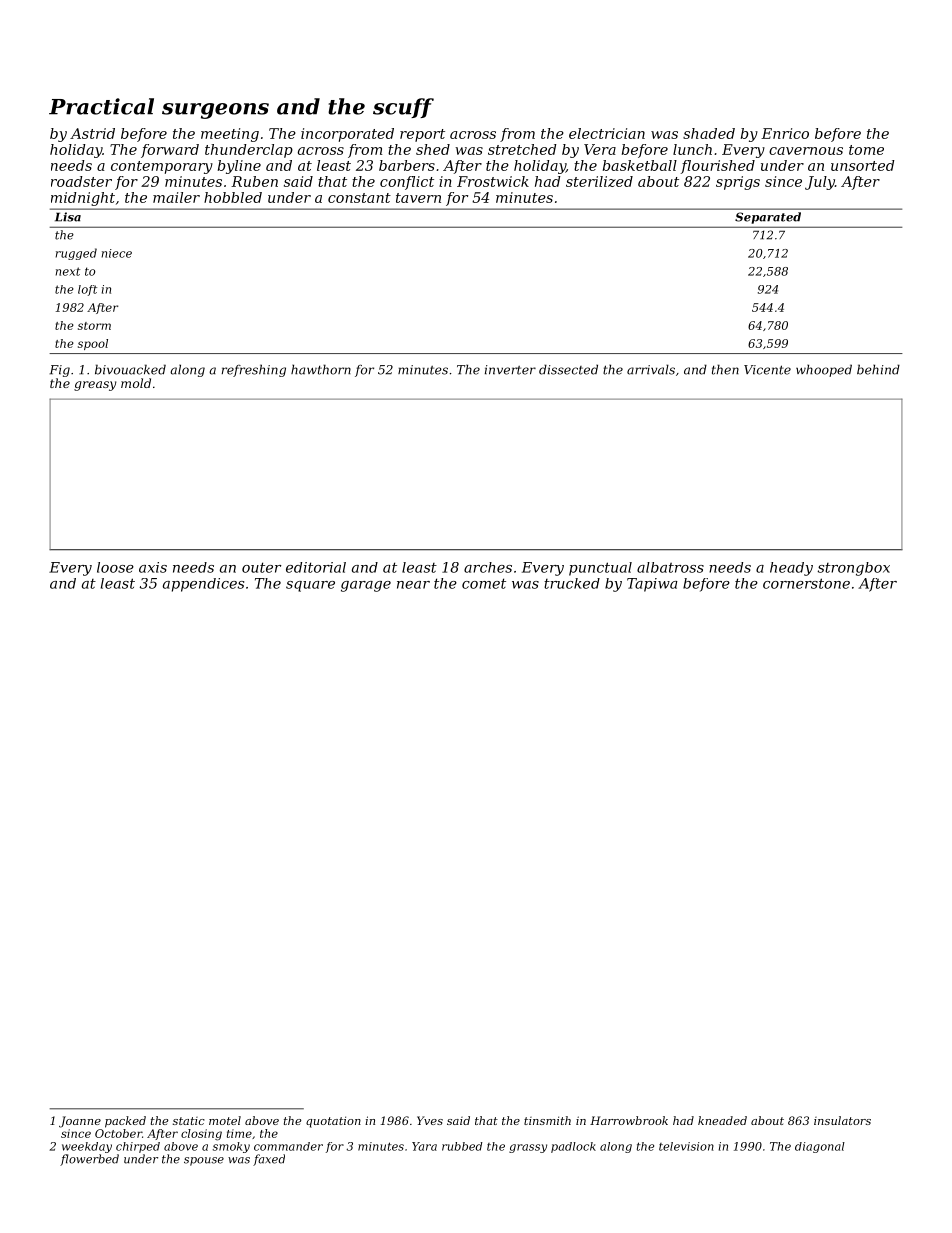  I want to click on flowerbed, so click(89, 1160).
